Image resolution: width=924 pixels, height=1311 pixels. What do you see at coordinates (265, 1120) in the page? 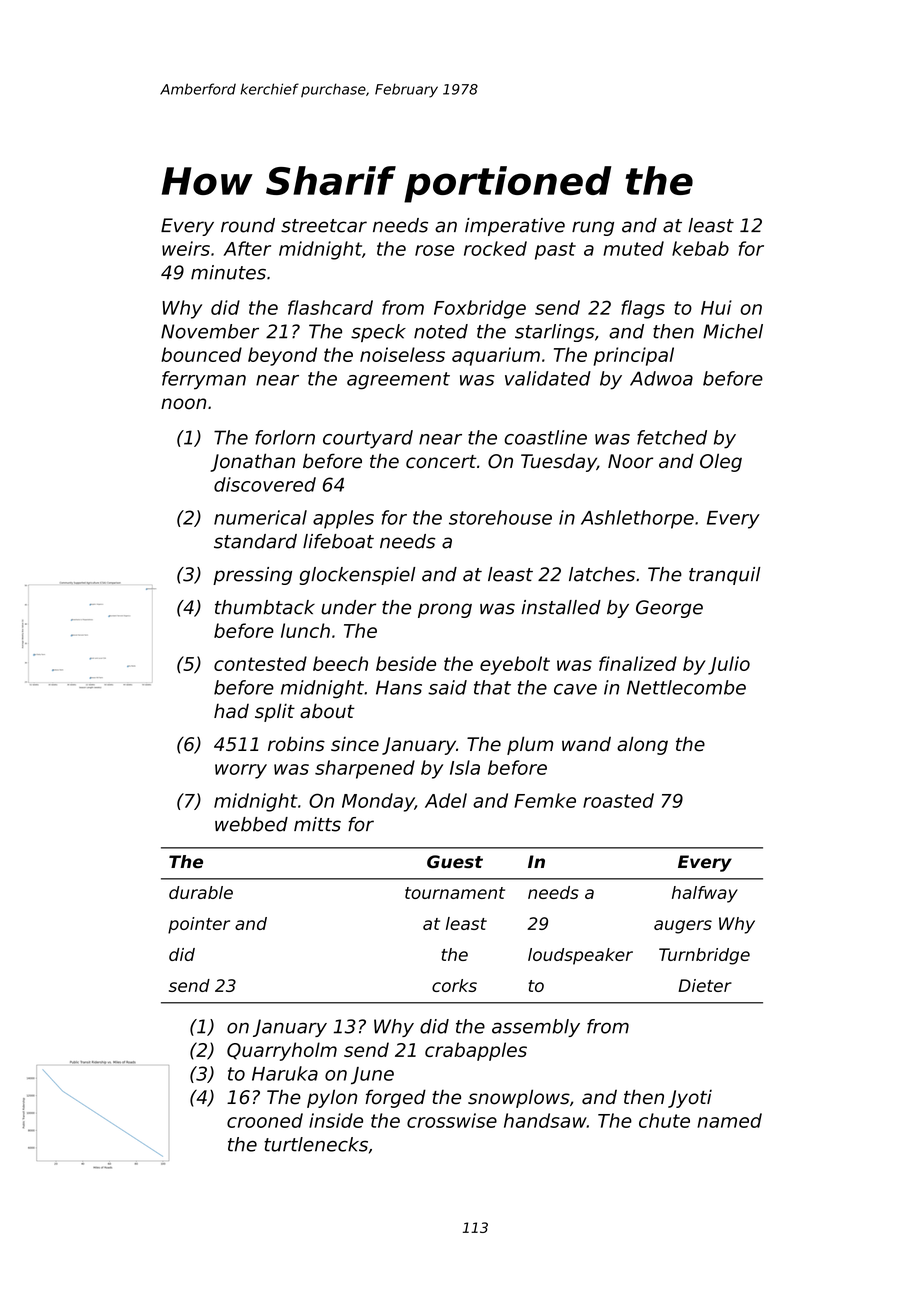
I see `crooned` at bounding box center [265, 1120].
